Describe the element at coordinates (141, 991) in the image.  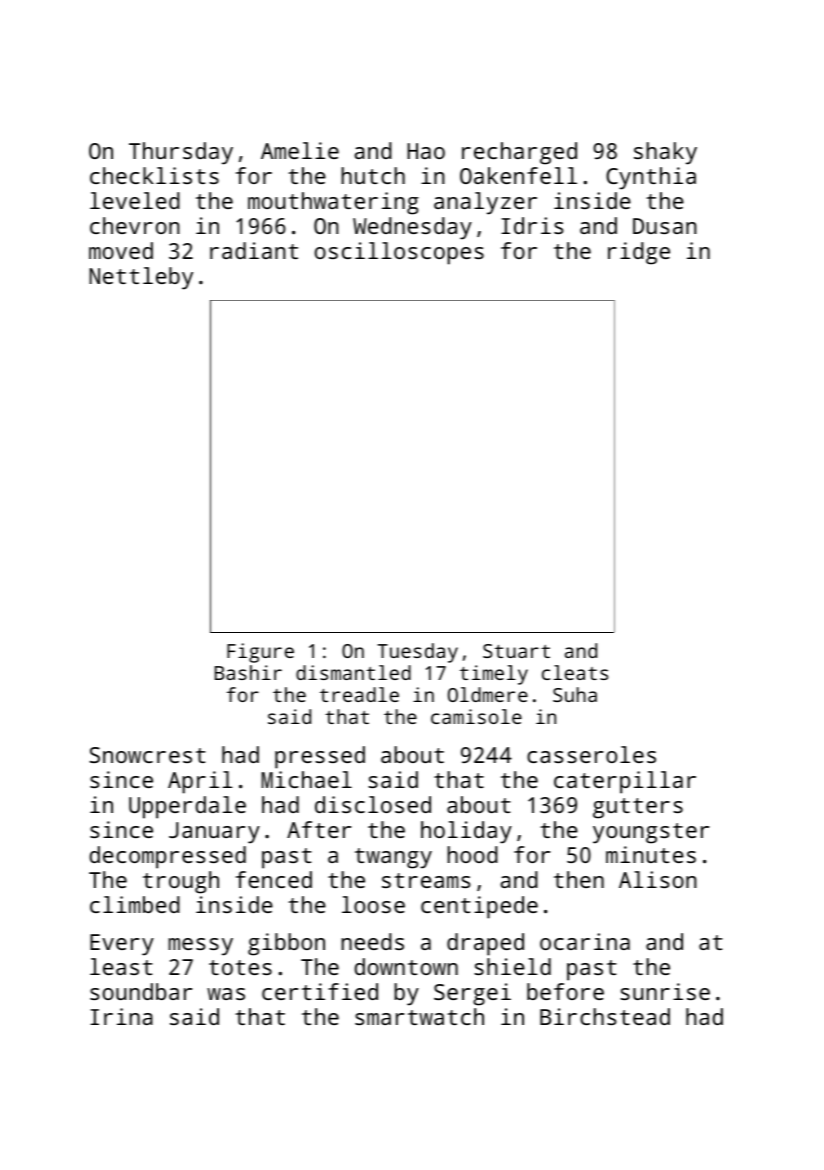
I see `soundbar` at that location.
